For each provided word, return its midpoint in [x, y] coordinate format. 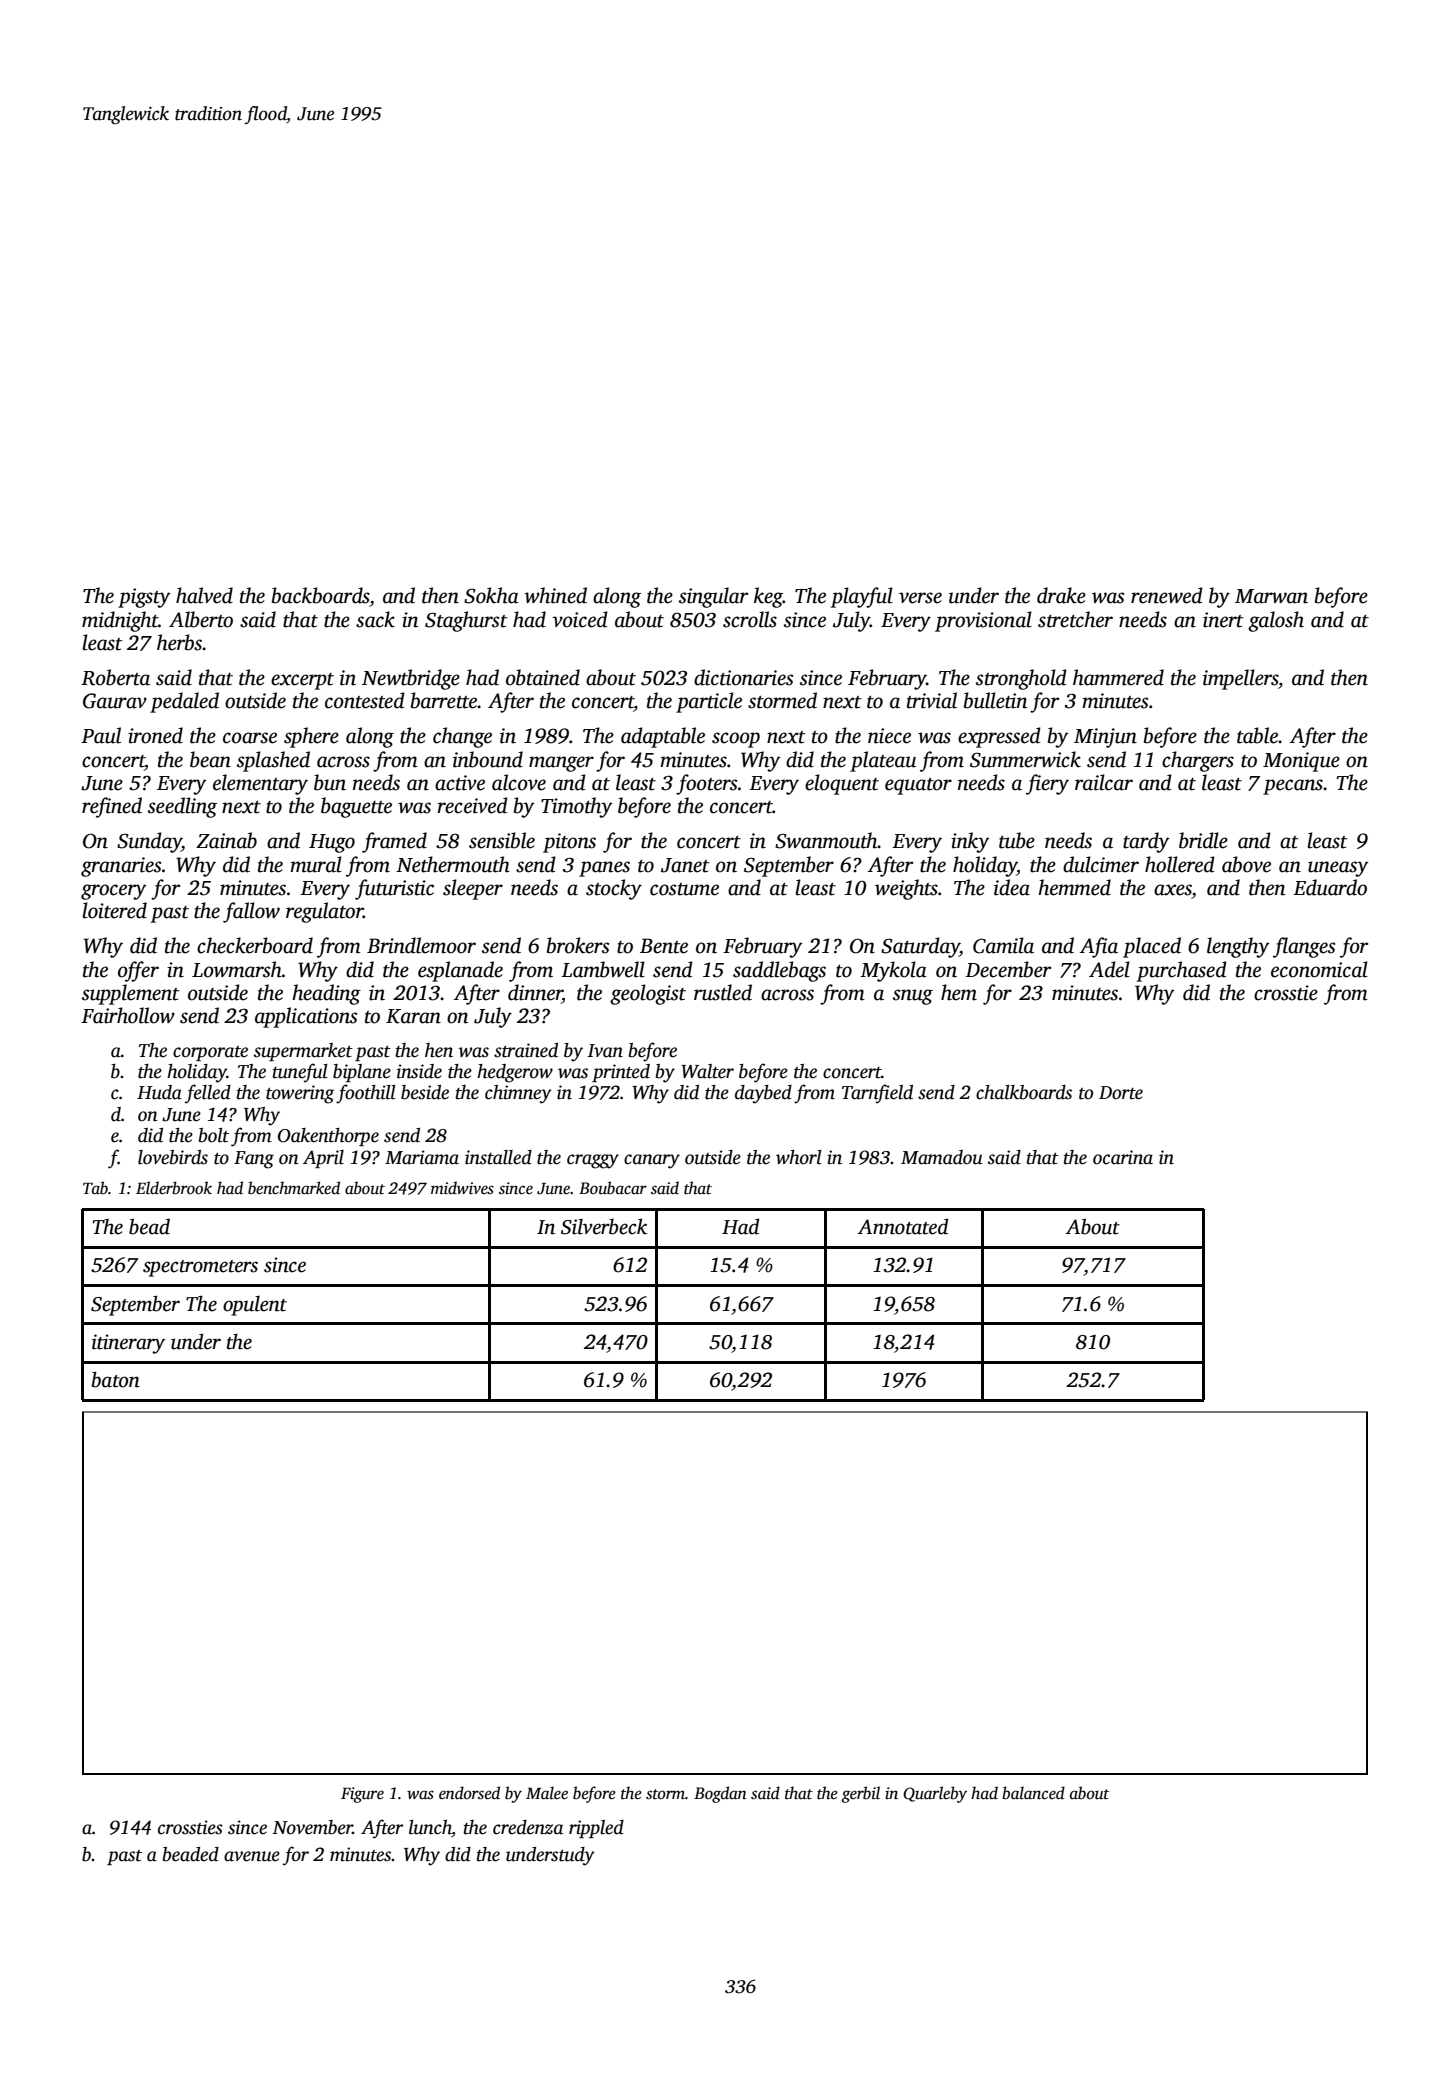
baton [116, 1379]
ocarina [1123, 1157]
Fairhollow [128, 1015]
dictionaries [743, 677]
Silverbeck [604, 1226]
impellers [1240, 679]
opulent [255, 1306]
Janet [685, 865]
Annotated [903, 1226]
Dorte [1121, 1093]
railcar [1104, 782]
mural [316, 864]
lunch [430, 1828]
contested [365, 700]
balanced [1033, 1793]
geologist [648, 994]
